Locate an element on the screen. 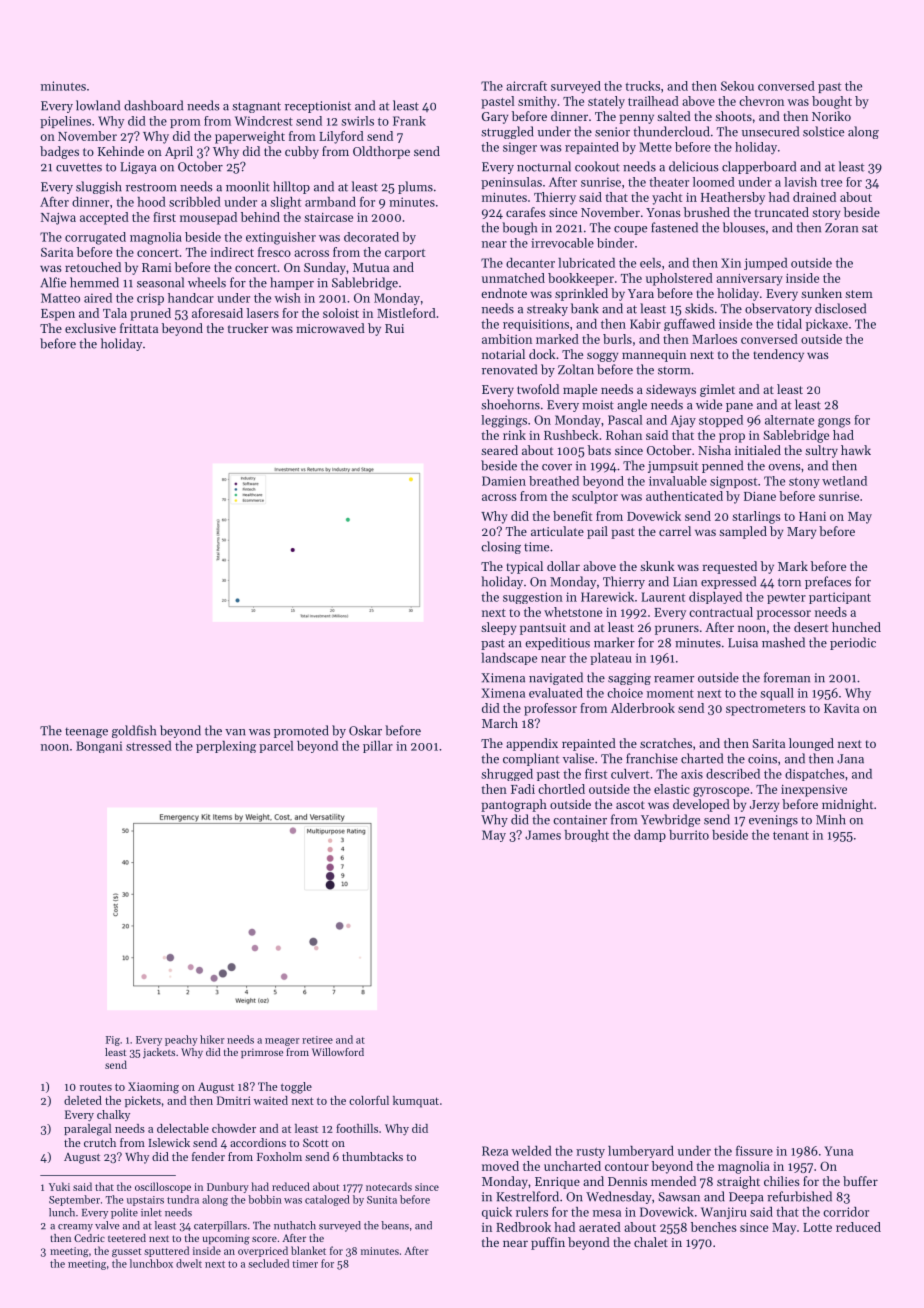  carport is located at coordinates (405, 254).
